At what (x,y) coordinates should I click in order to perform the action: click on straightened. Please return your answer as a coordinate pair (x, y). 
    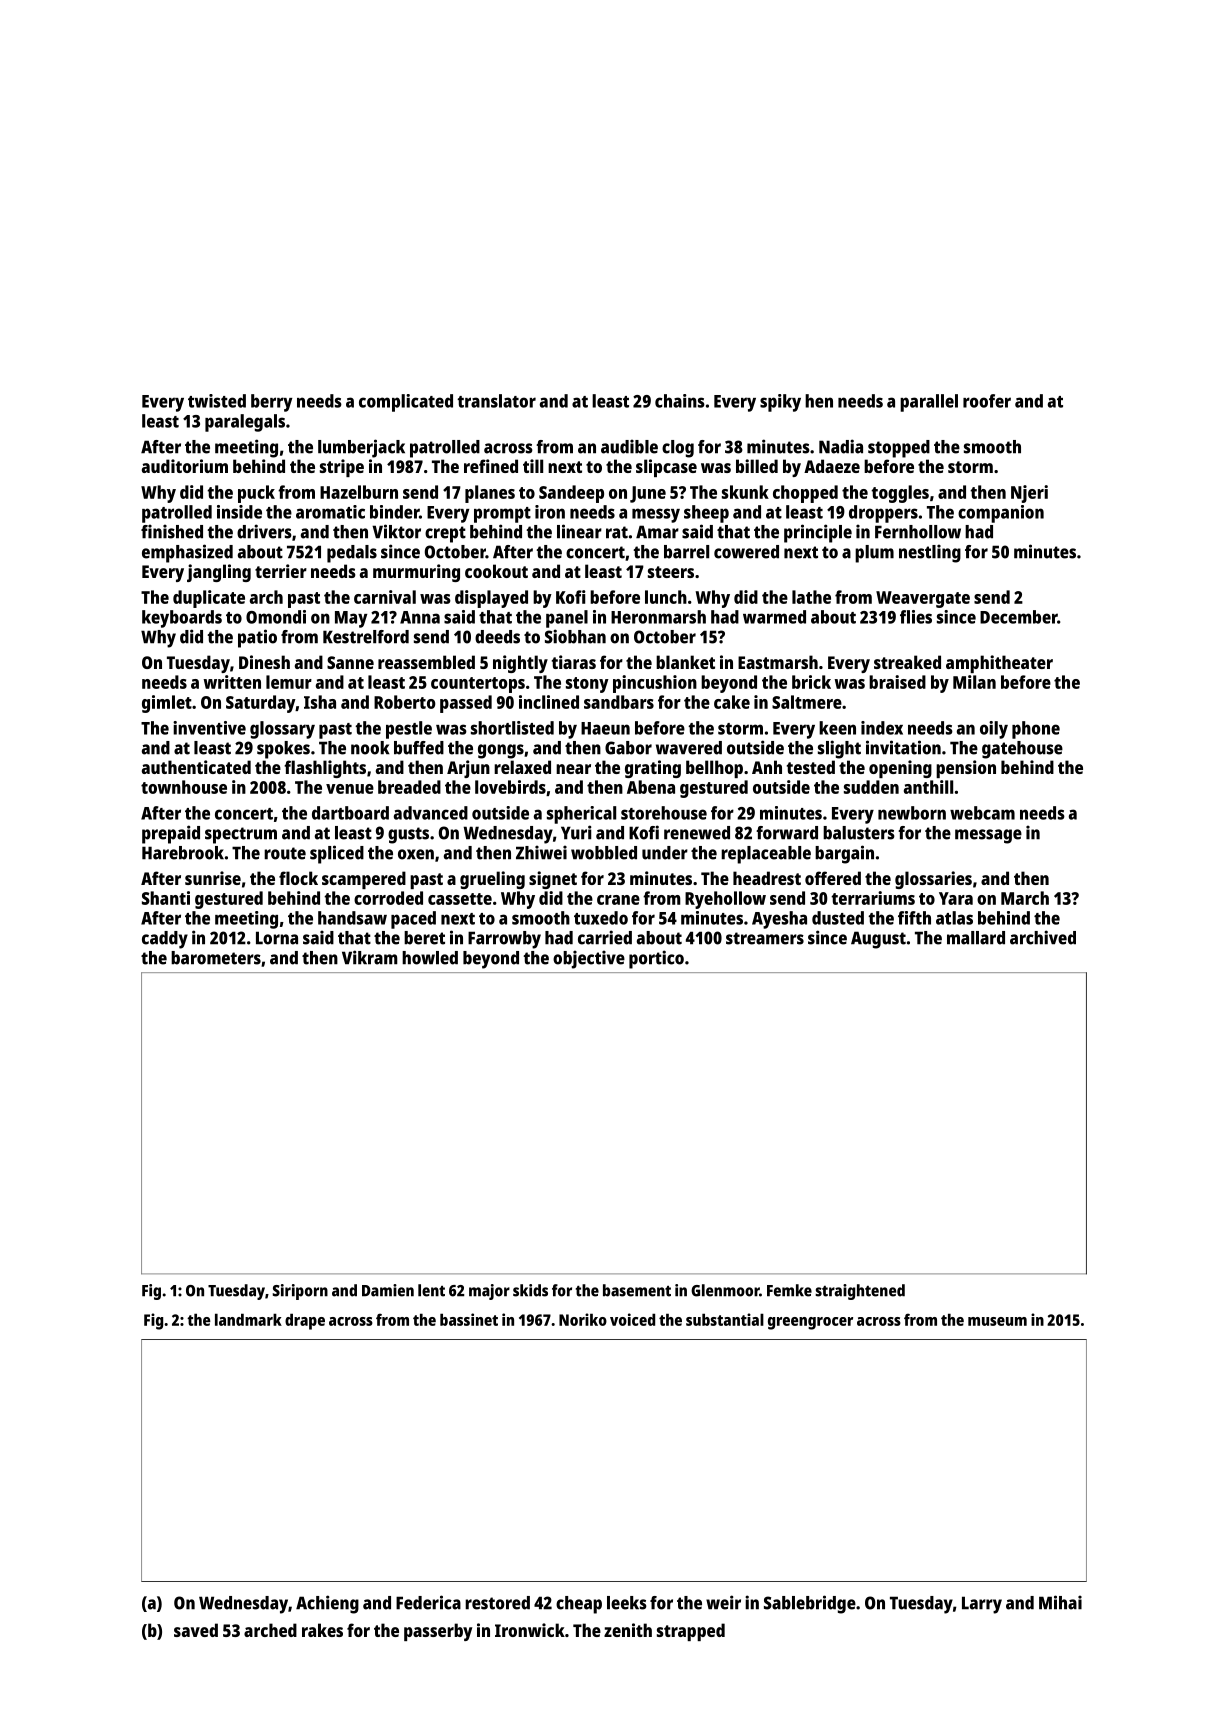
    Looking at the image, I should click on (860, 1292).
